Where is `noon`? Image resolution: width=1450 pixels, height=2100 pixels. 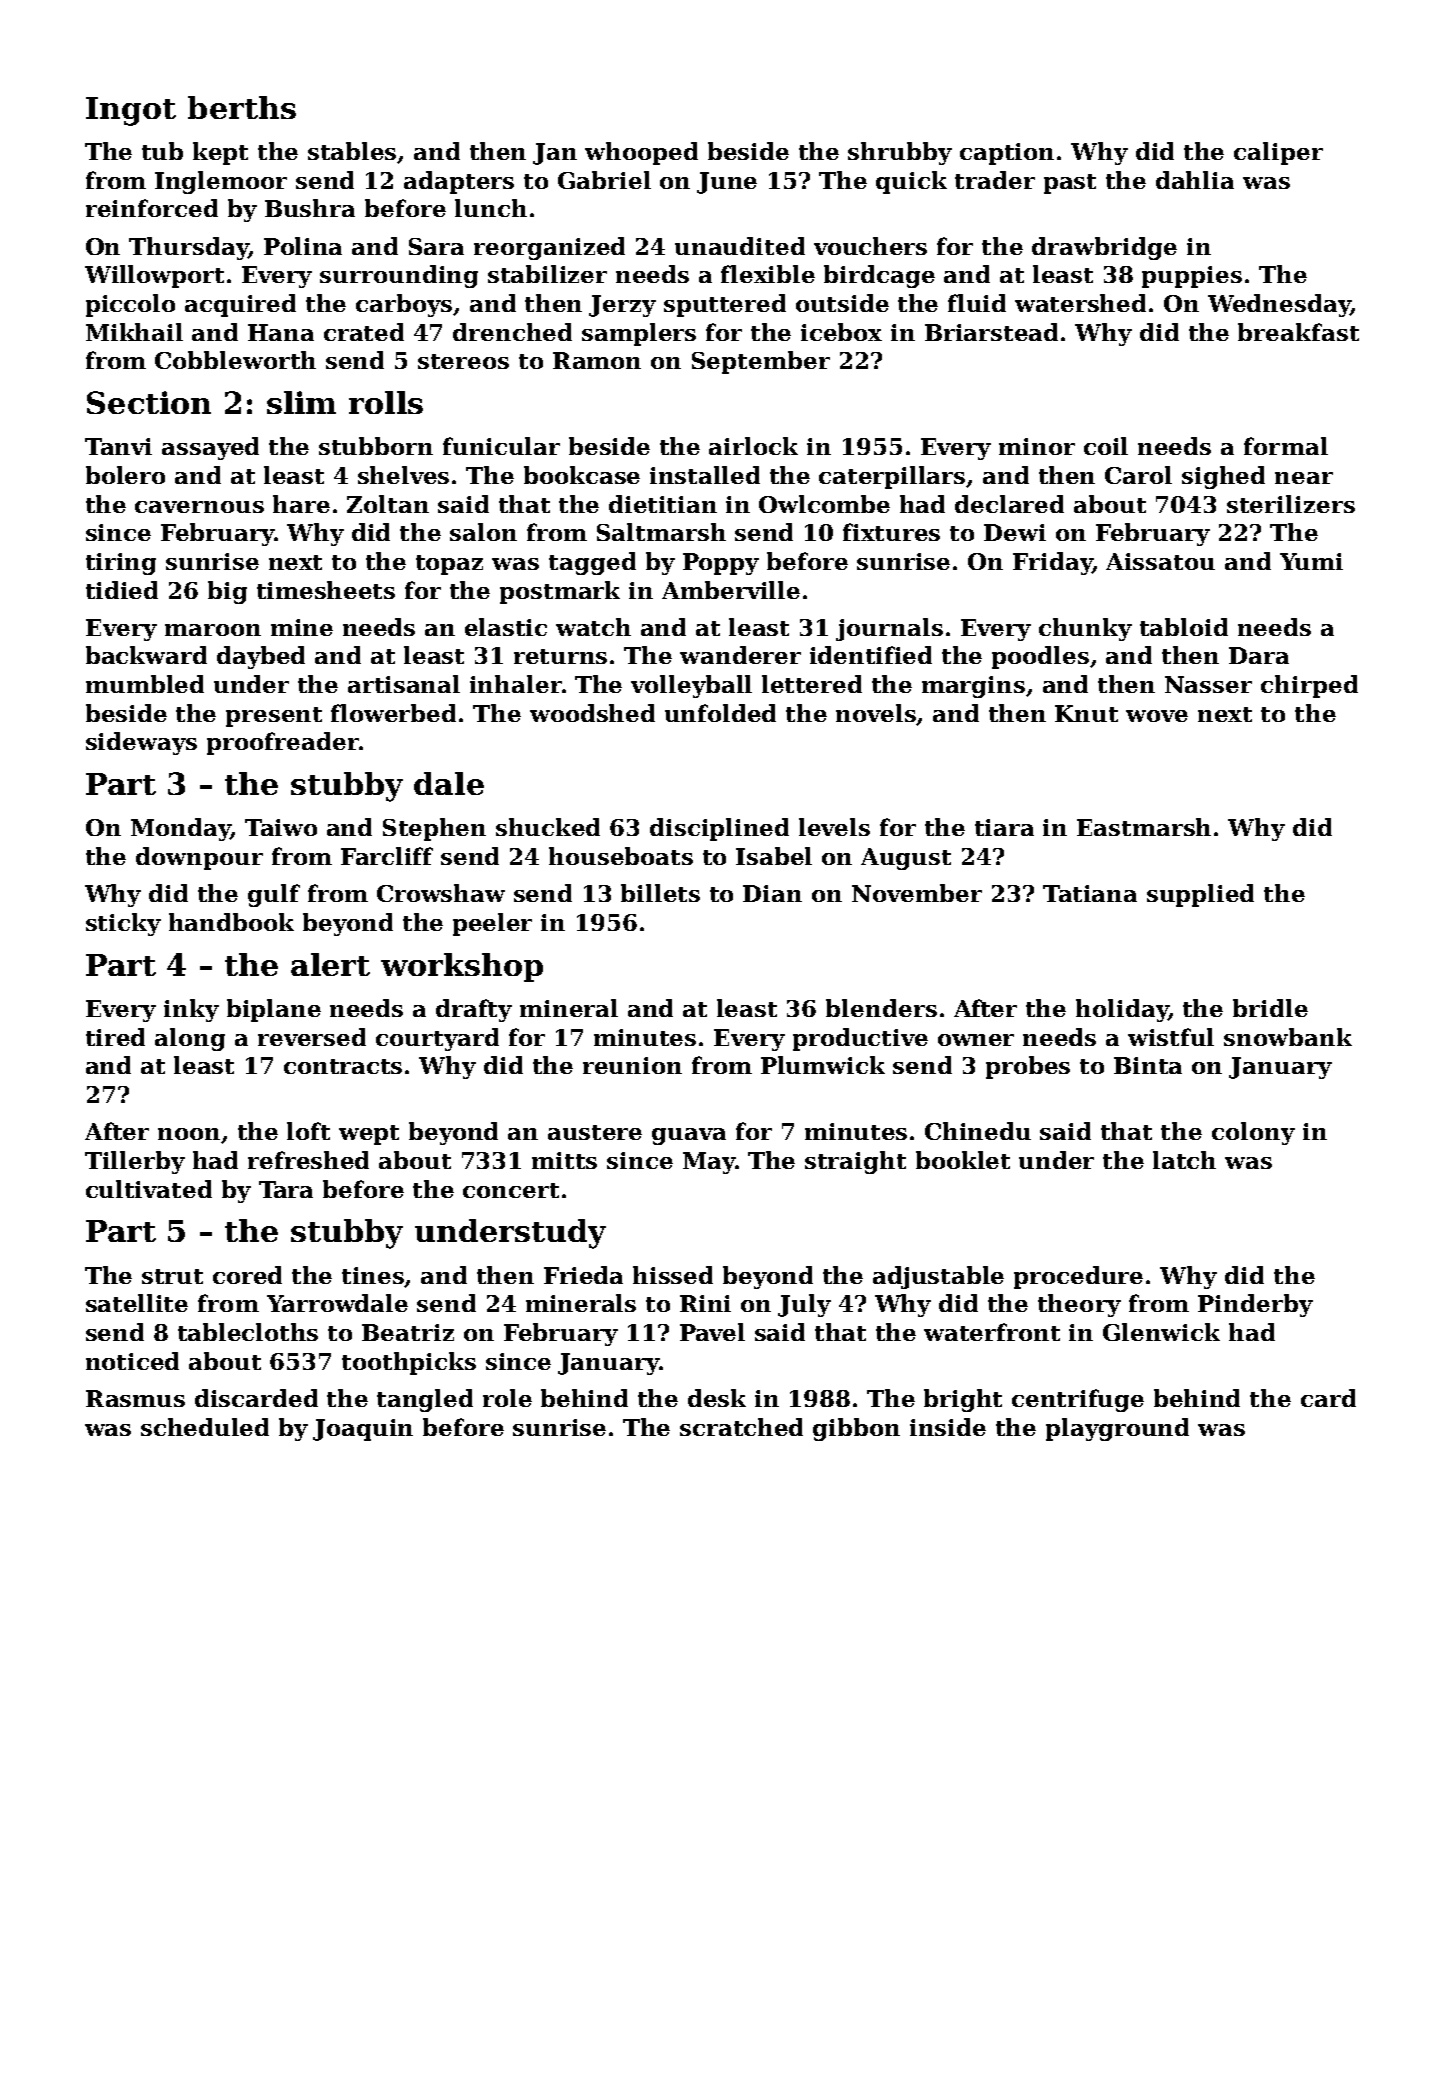
noon is located at coordinates (190, 1135).
